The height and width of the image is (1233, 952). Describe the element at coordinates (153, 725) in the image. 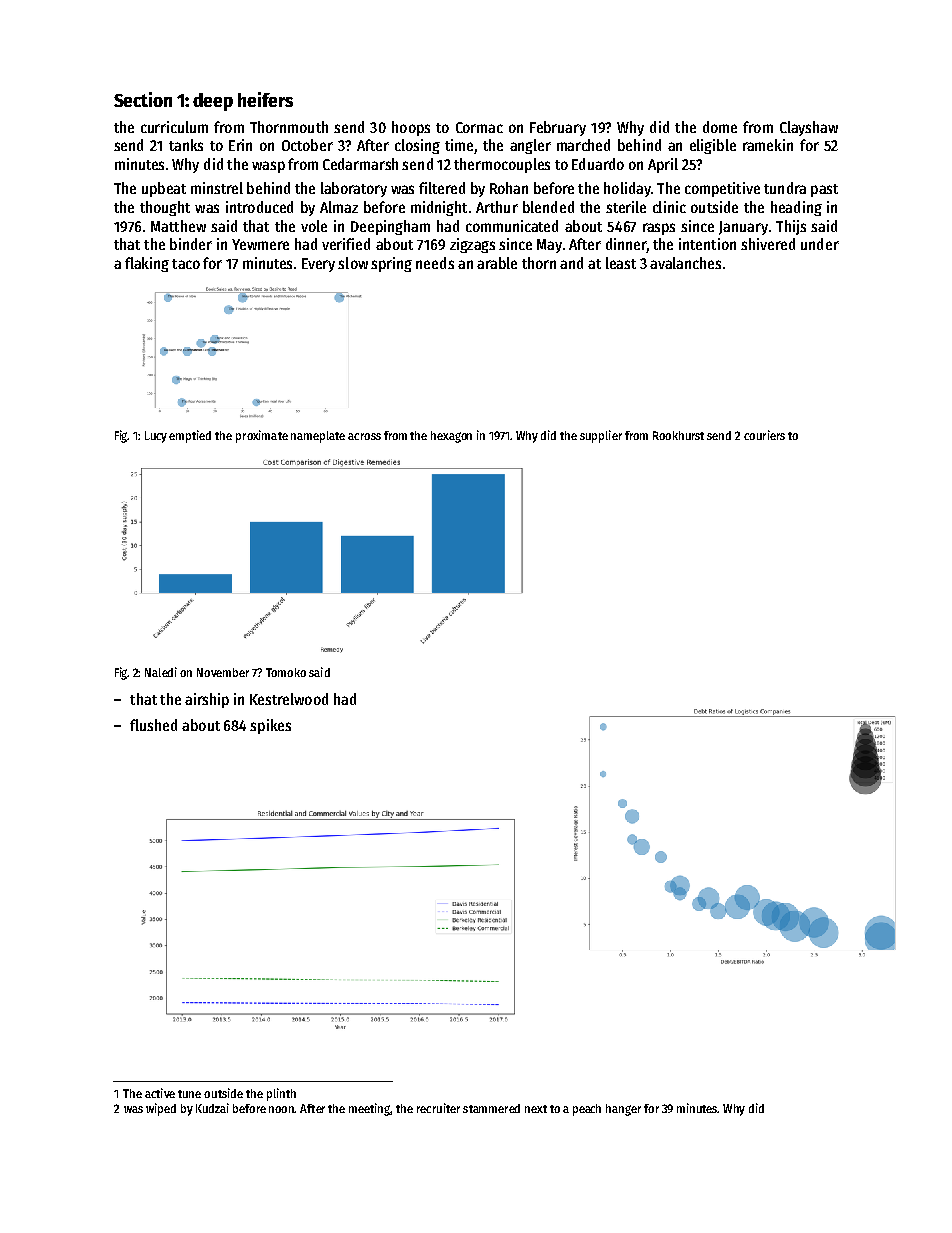

I see `flushed` at that location.
